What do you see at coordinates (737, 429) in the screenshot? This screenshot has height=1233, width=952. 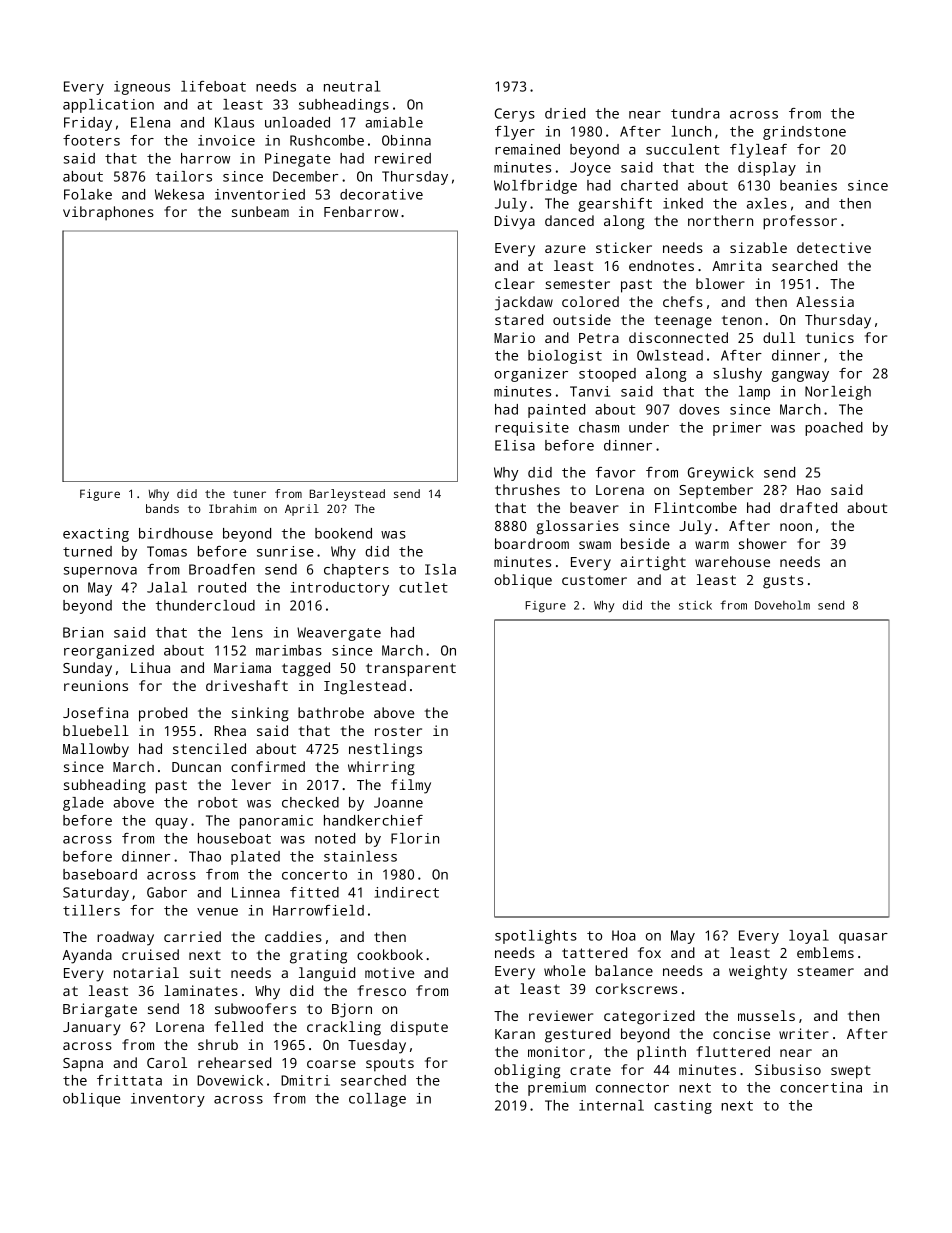 I see `primer` at bounding box center [737, 429].
